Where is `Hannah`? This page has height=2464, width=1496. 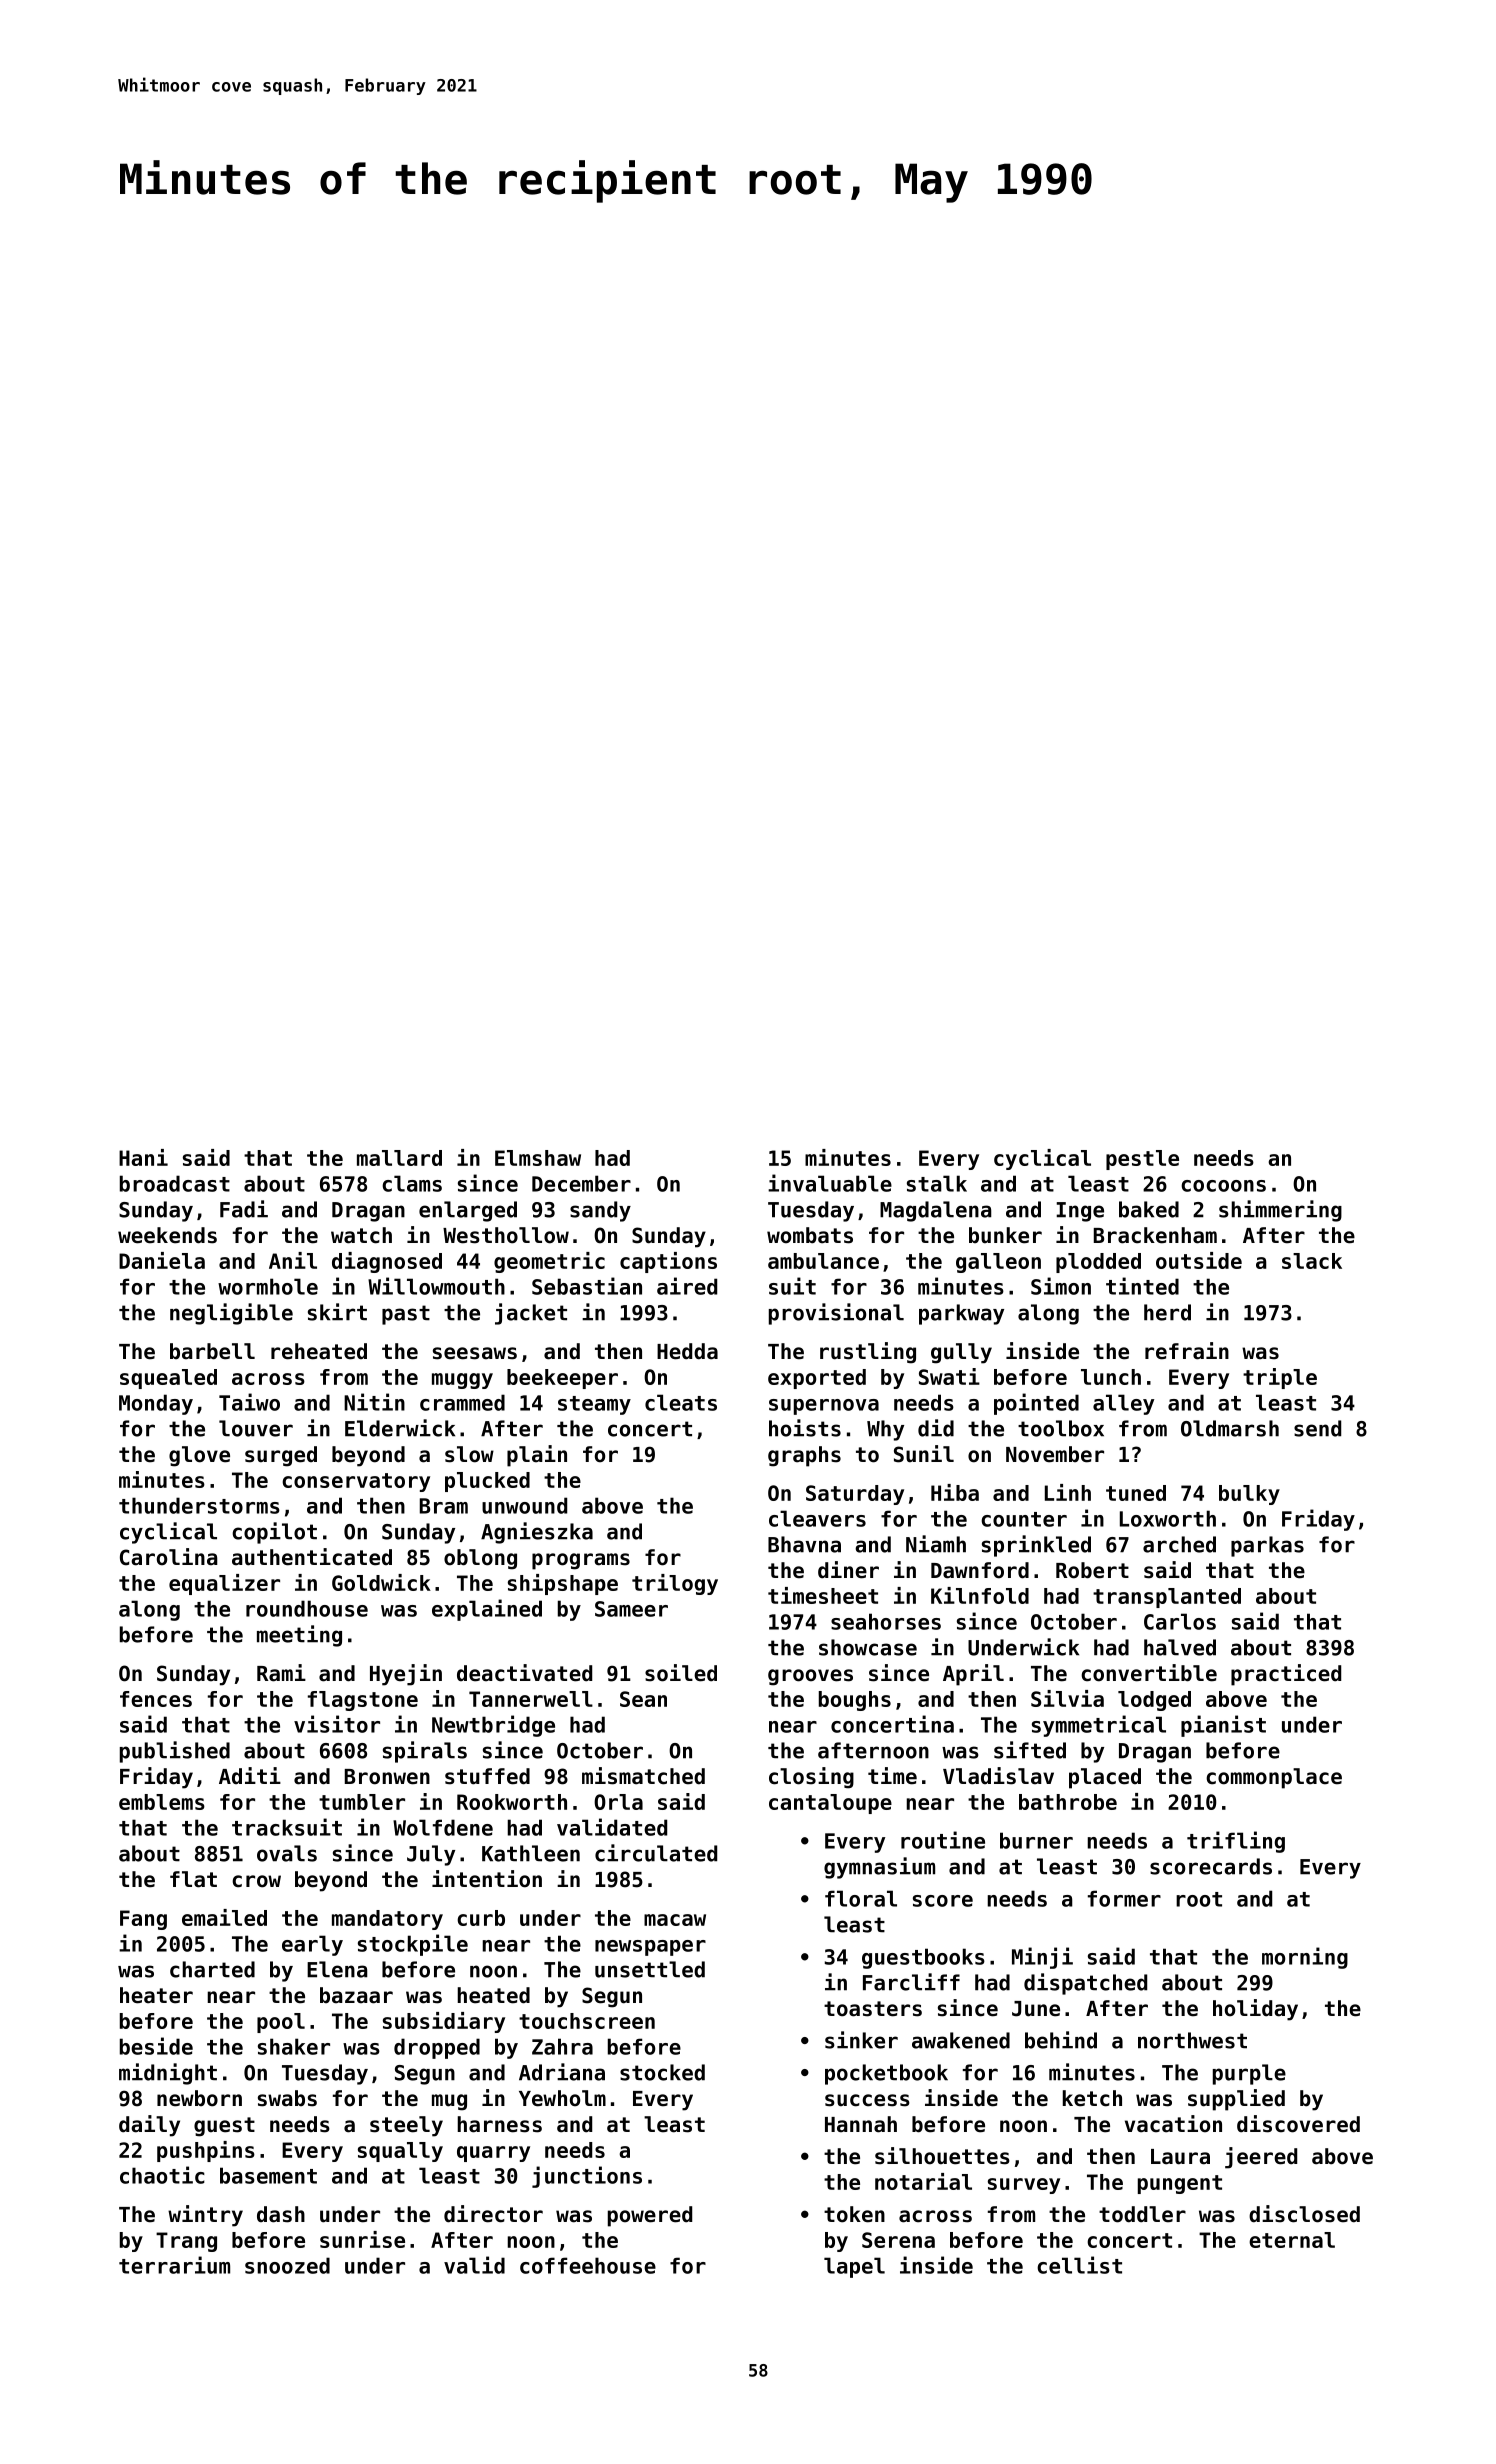
Hannah is located at coordinates (861, 2124).
